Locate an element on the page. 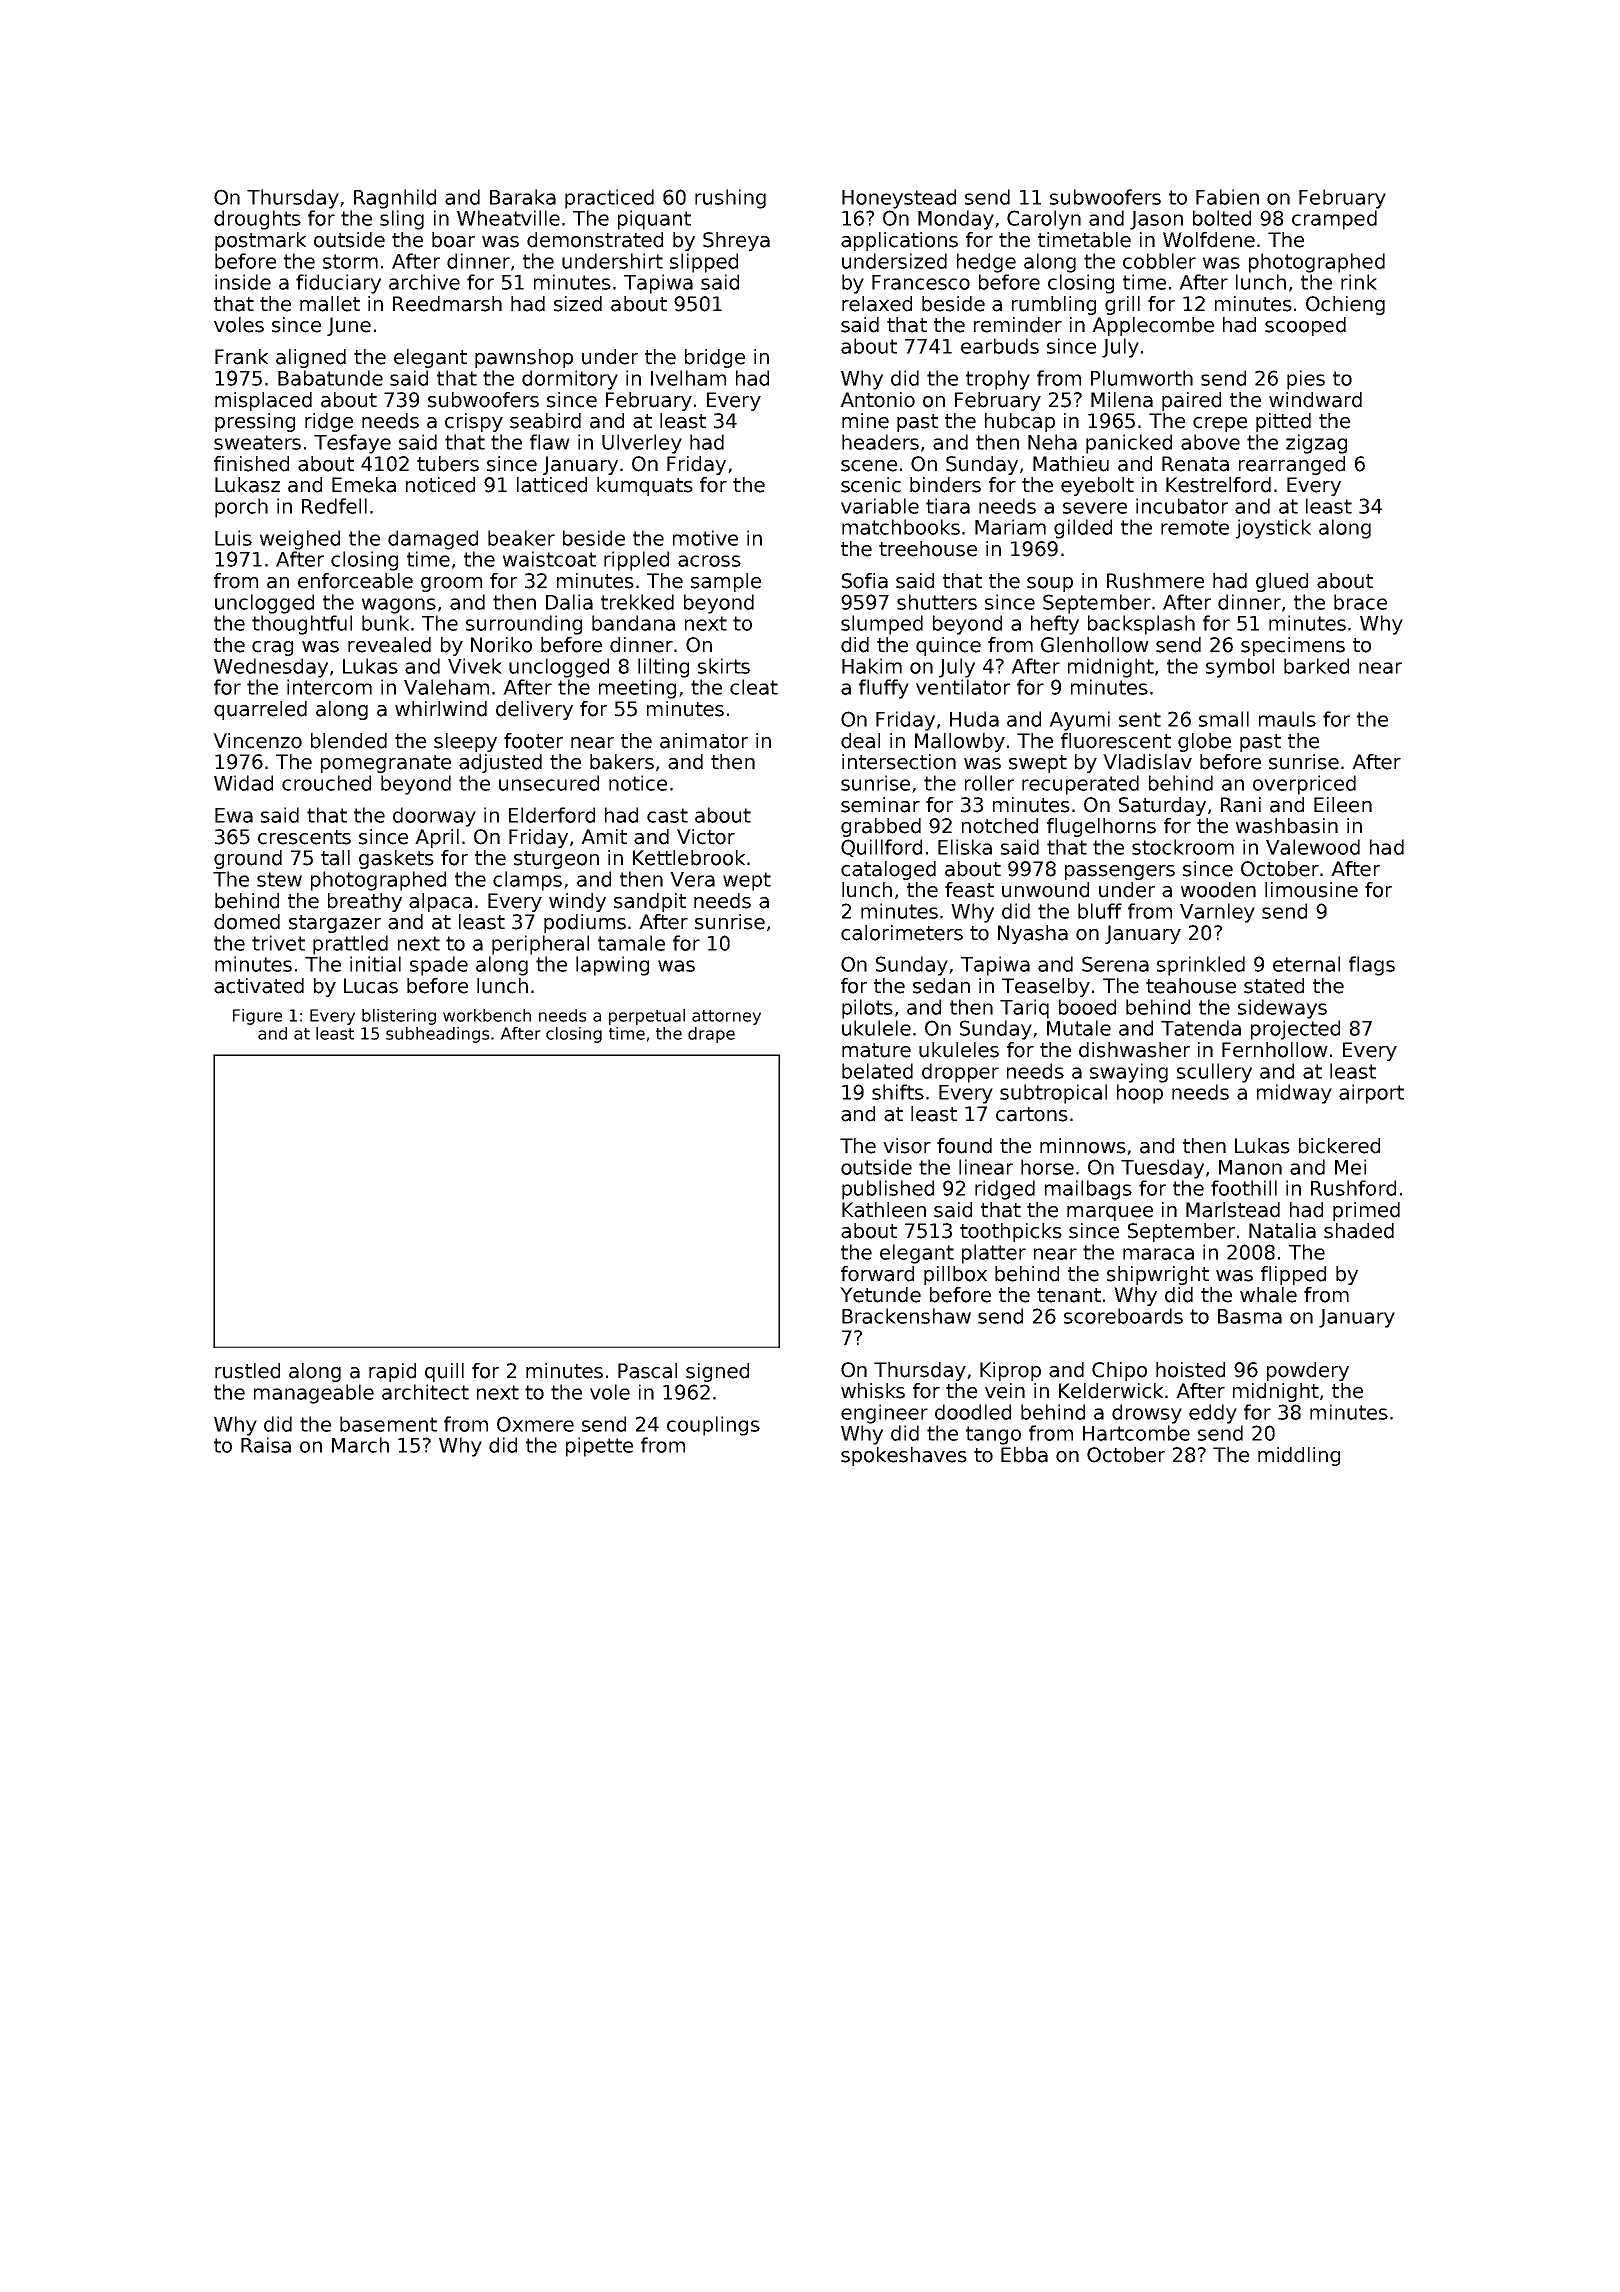  spade is located at coordinates (439, 966).
